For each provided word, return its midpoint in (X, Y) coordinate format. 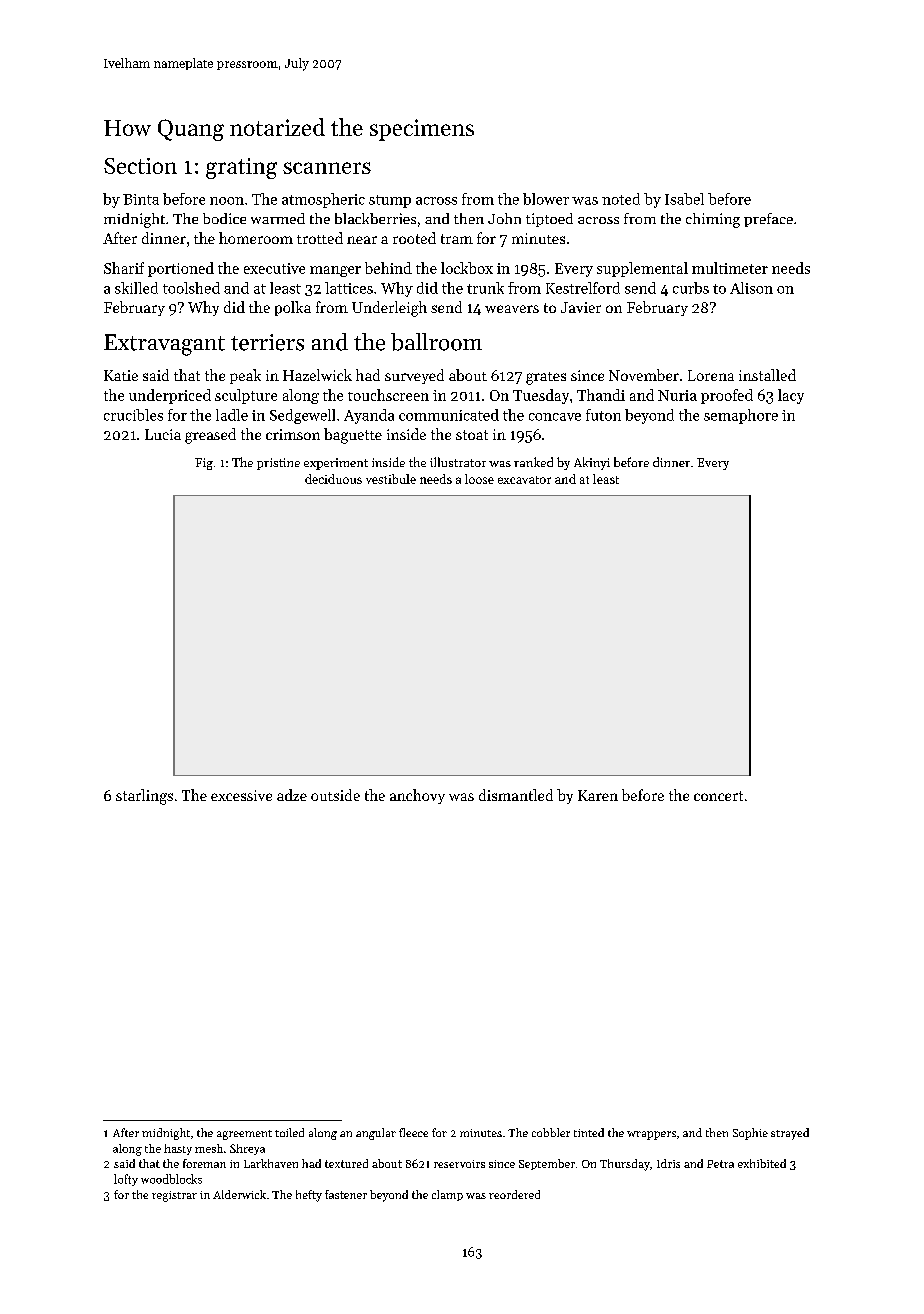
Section (140, 166)
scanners (327, 168)
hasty (178, 1149)
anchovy (417, 796)
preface (768, 220)
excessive (241, 795)
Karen (598, 795)
